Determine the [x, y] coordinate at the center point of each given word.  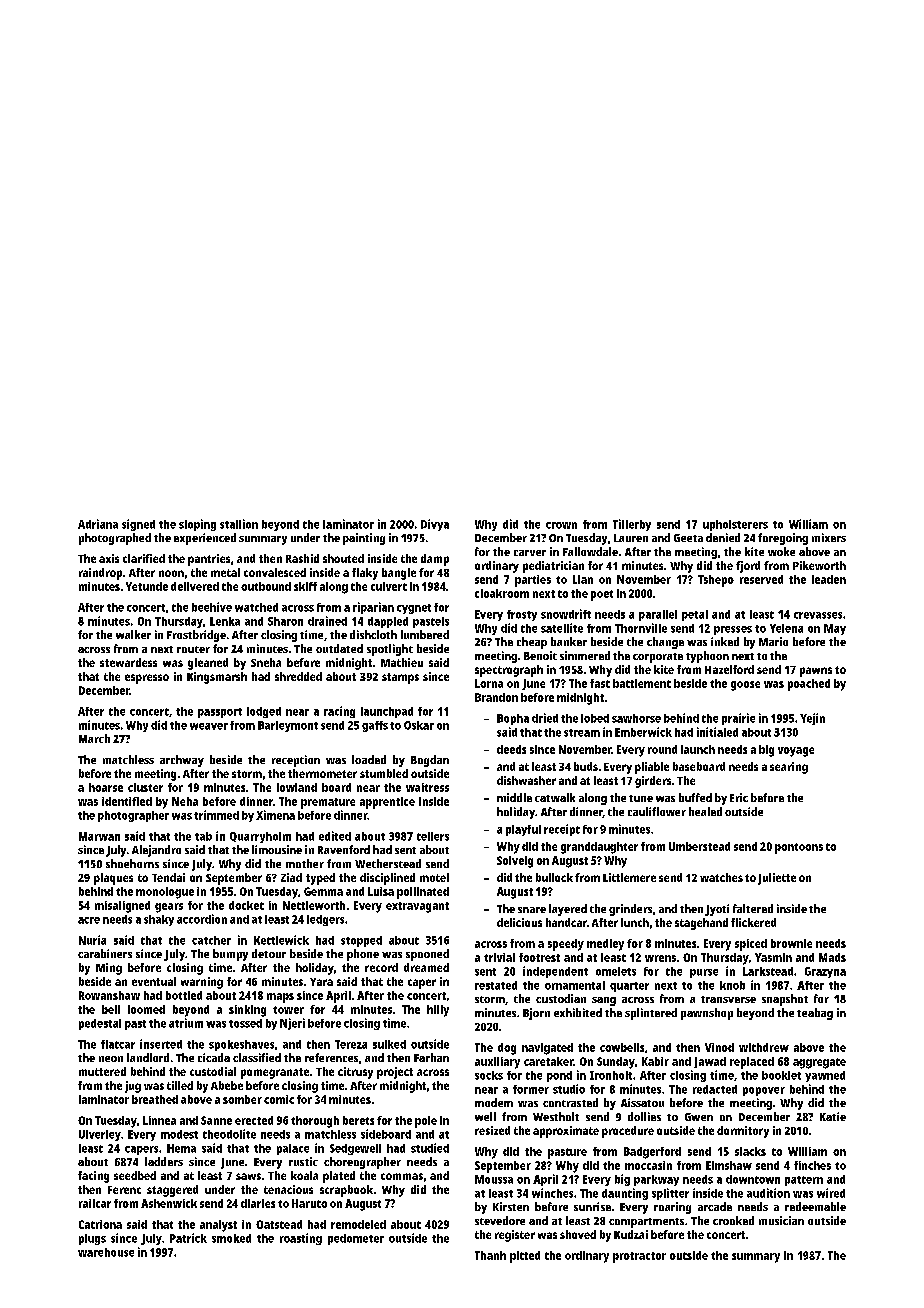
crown [561, 525]
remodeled [358, 1224]
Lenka [225, 621]
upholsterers [735, 525]
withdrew [764, 1047]
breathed [155, 1099]
